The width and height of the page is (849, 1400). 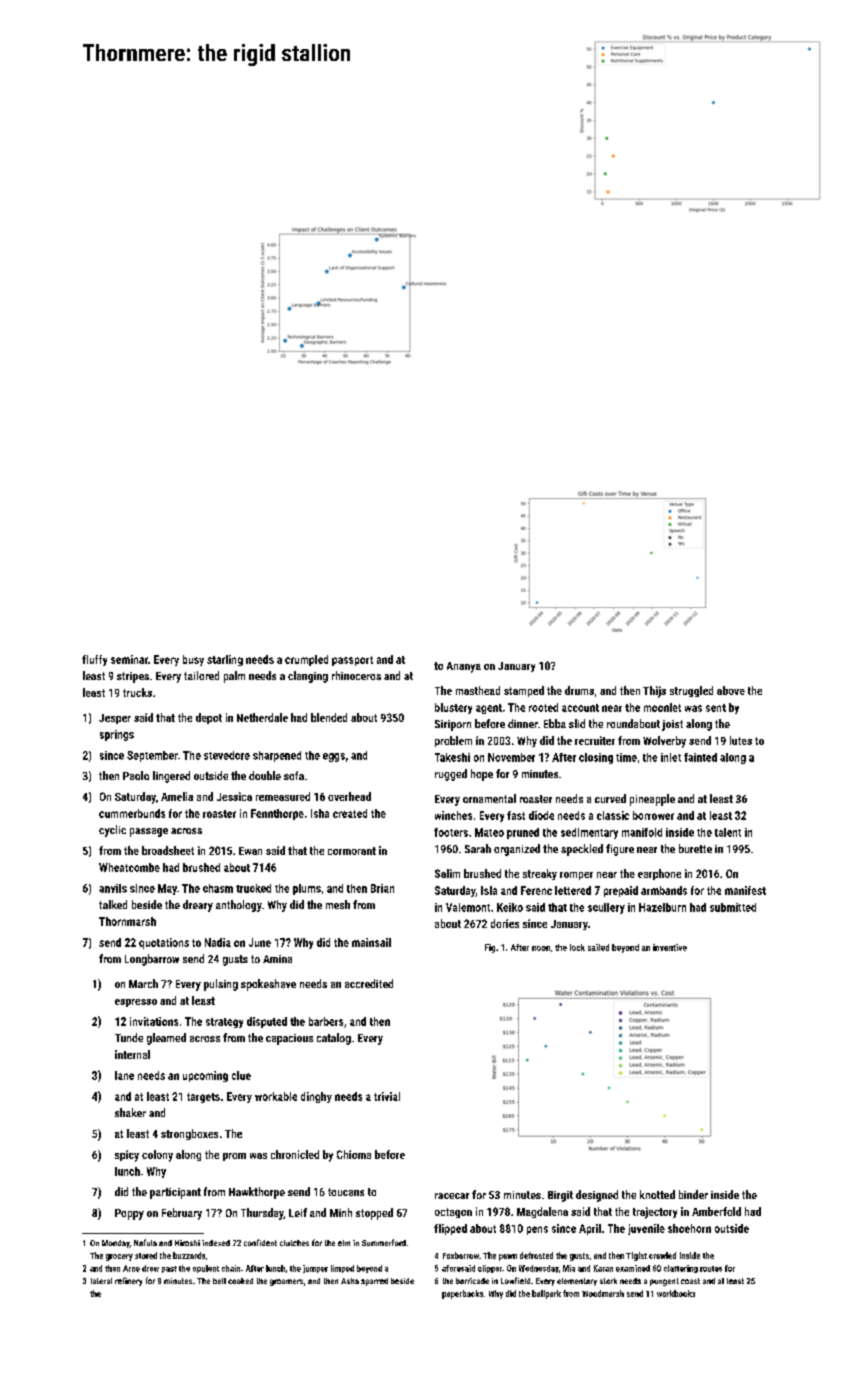 What do you see at coordinates (711, 1269) in the page?
I see `routes` at bounding box center [711, 1269].
